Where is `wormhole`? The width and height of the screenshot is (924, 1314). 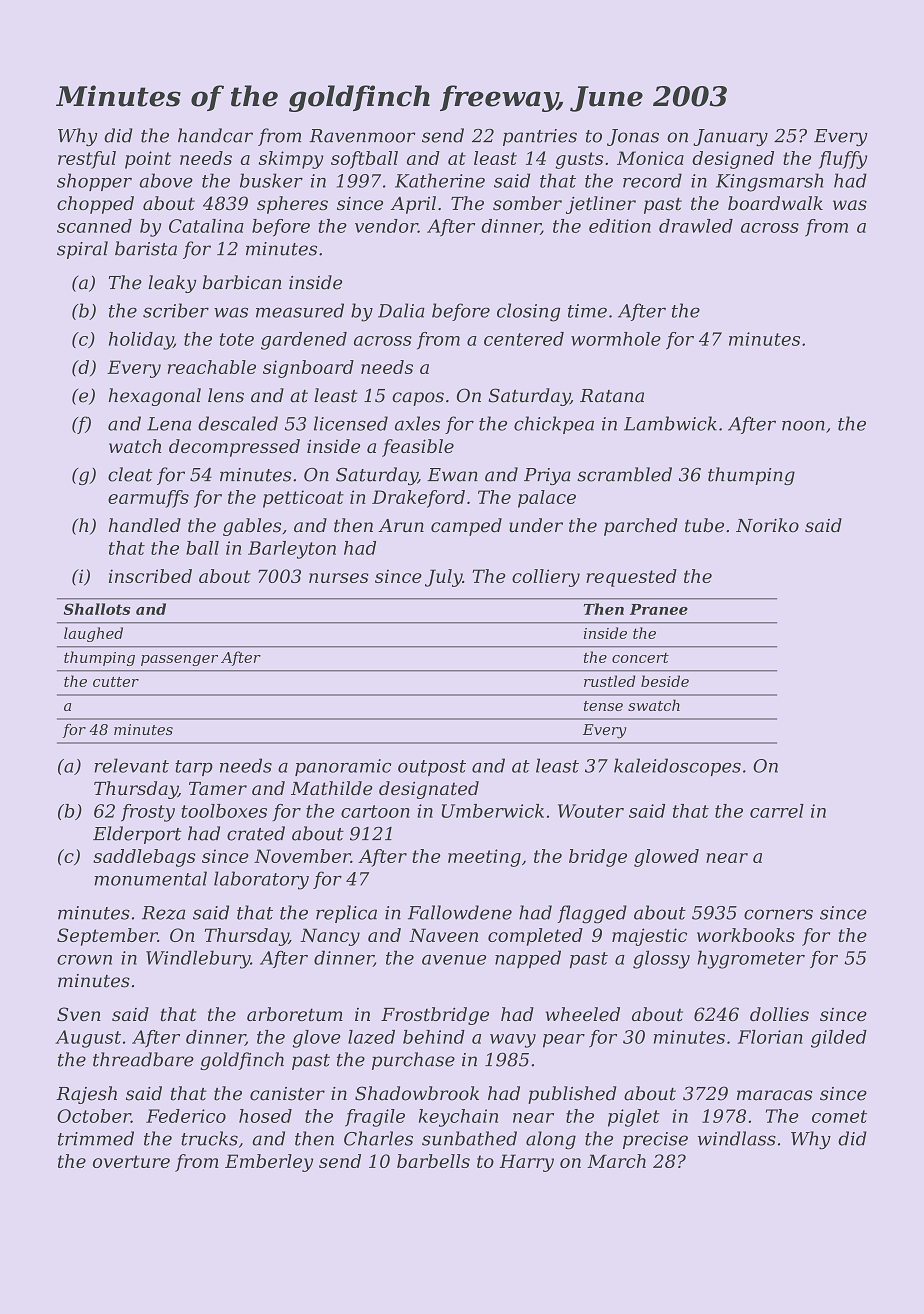 wormhole is located at coordinates (616, 339).
